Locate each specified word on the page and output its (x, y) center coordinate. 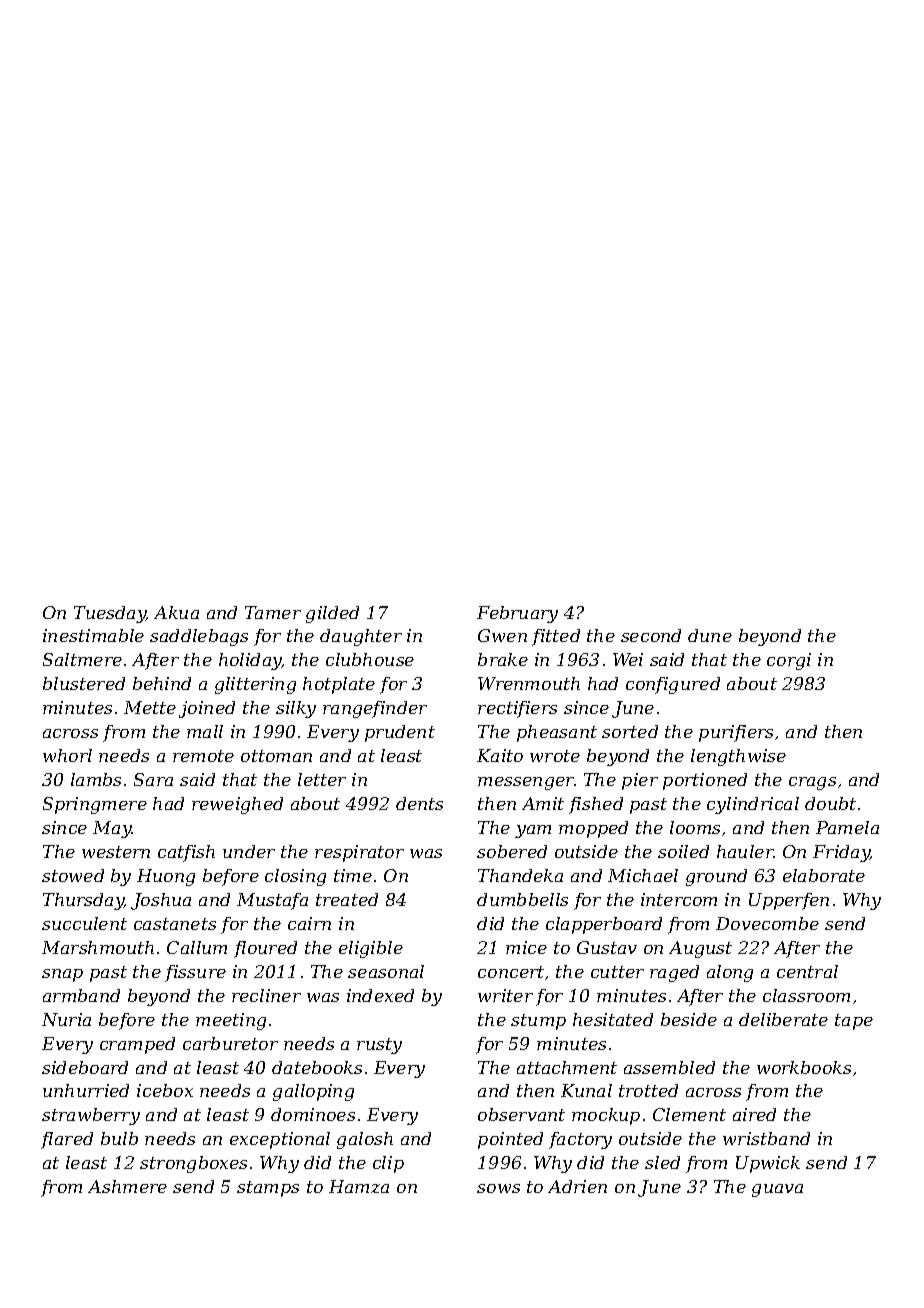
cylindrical (753, 805)
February (517, 614)
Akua (176, 612)
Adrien (577, 1186)
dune (710, 635)
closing (295, 877)
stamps (268, 1189)
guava (777, 1190)
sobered (512, 851)
